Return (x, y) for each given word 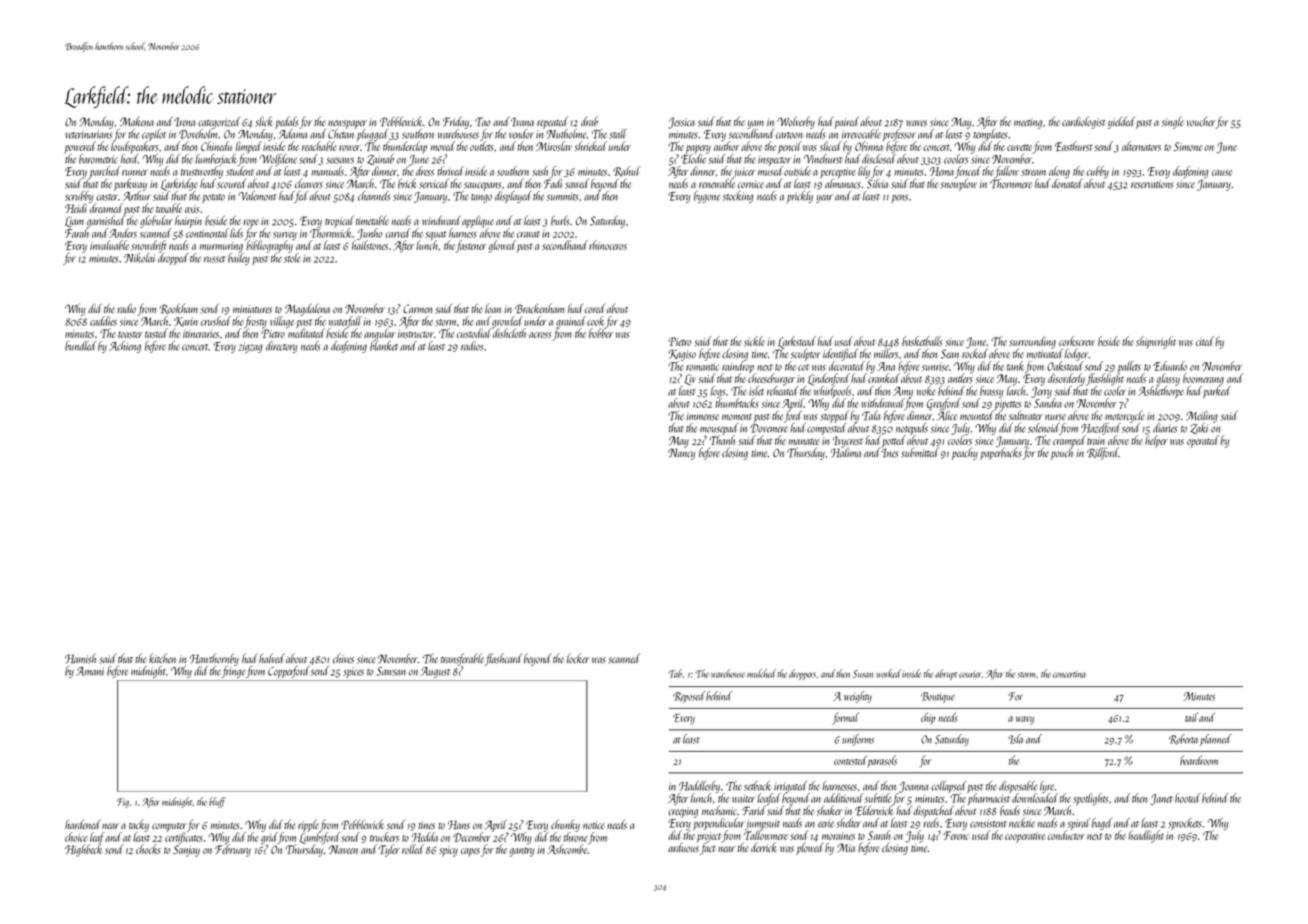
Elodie (693, 159)
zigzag (250, 347)
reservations (1152, 184)
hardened (83, 824)
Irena (184, 122)
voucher (1201, 121)
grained (571, 322)
